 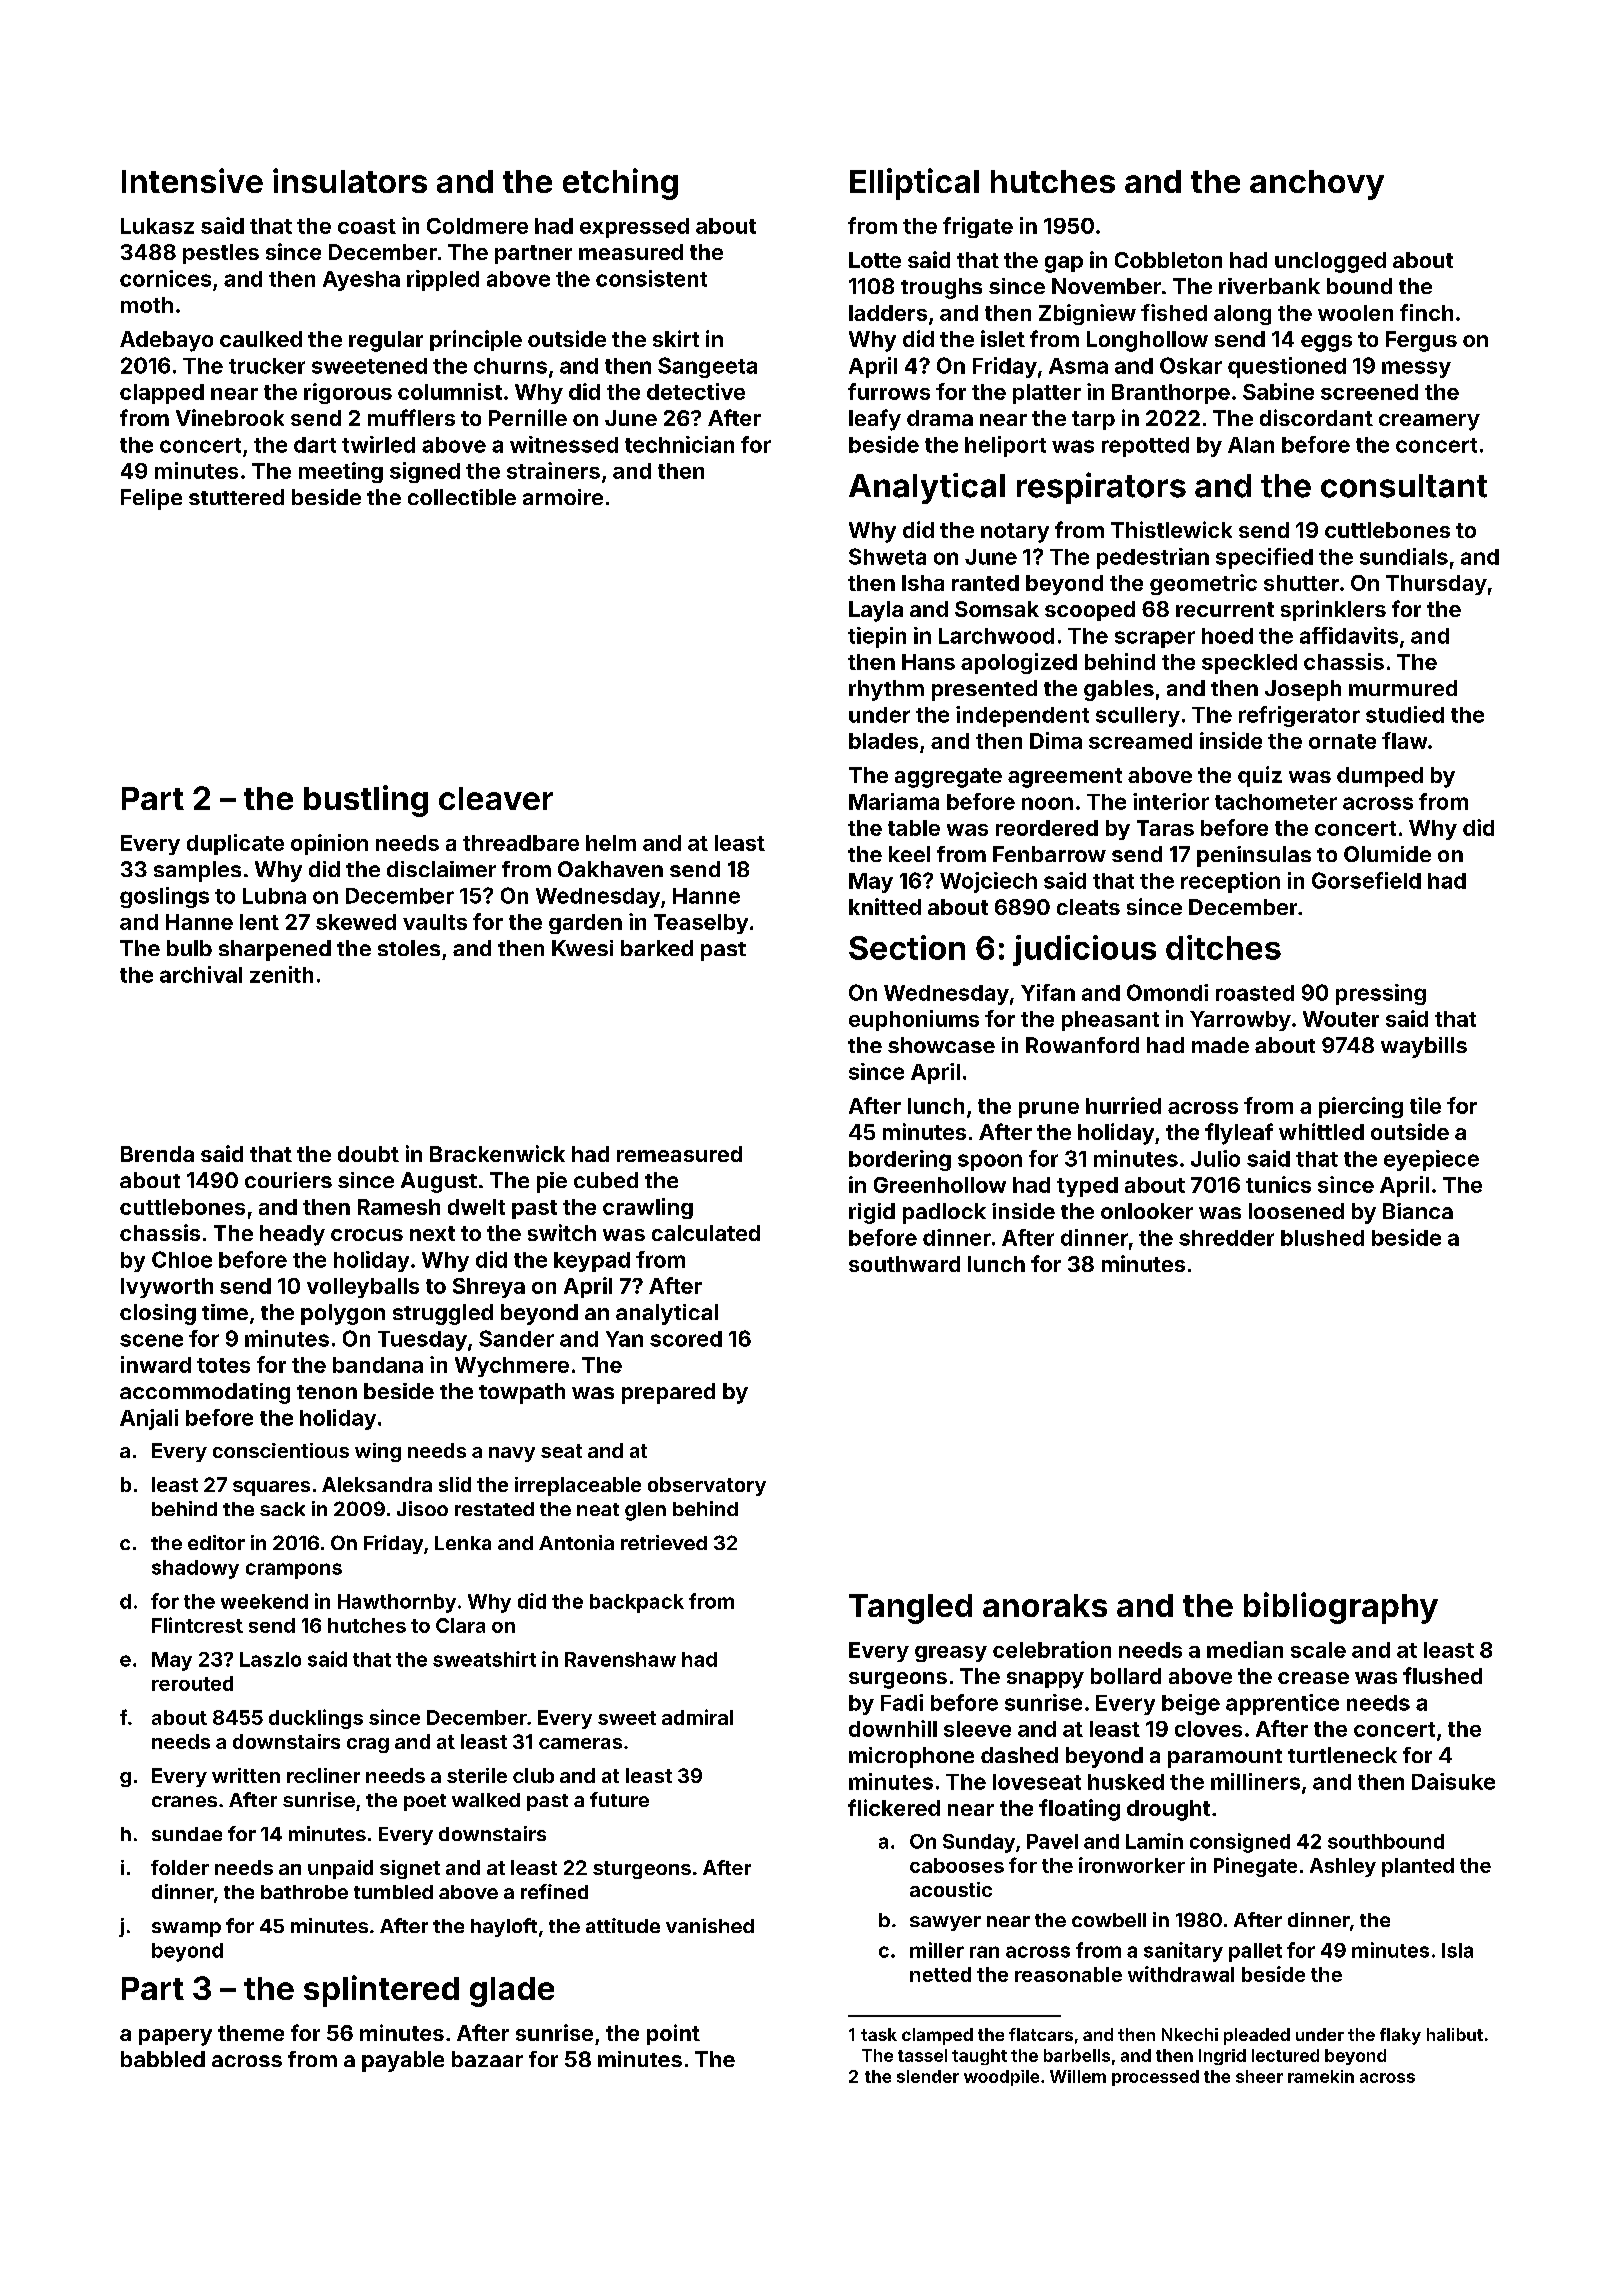 I want to click on ramekin, so click(x=1321, y=2076).
